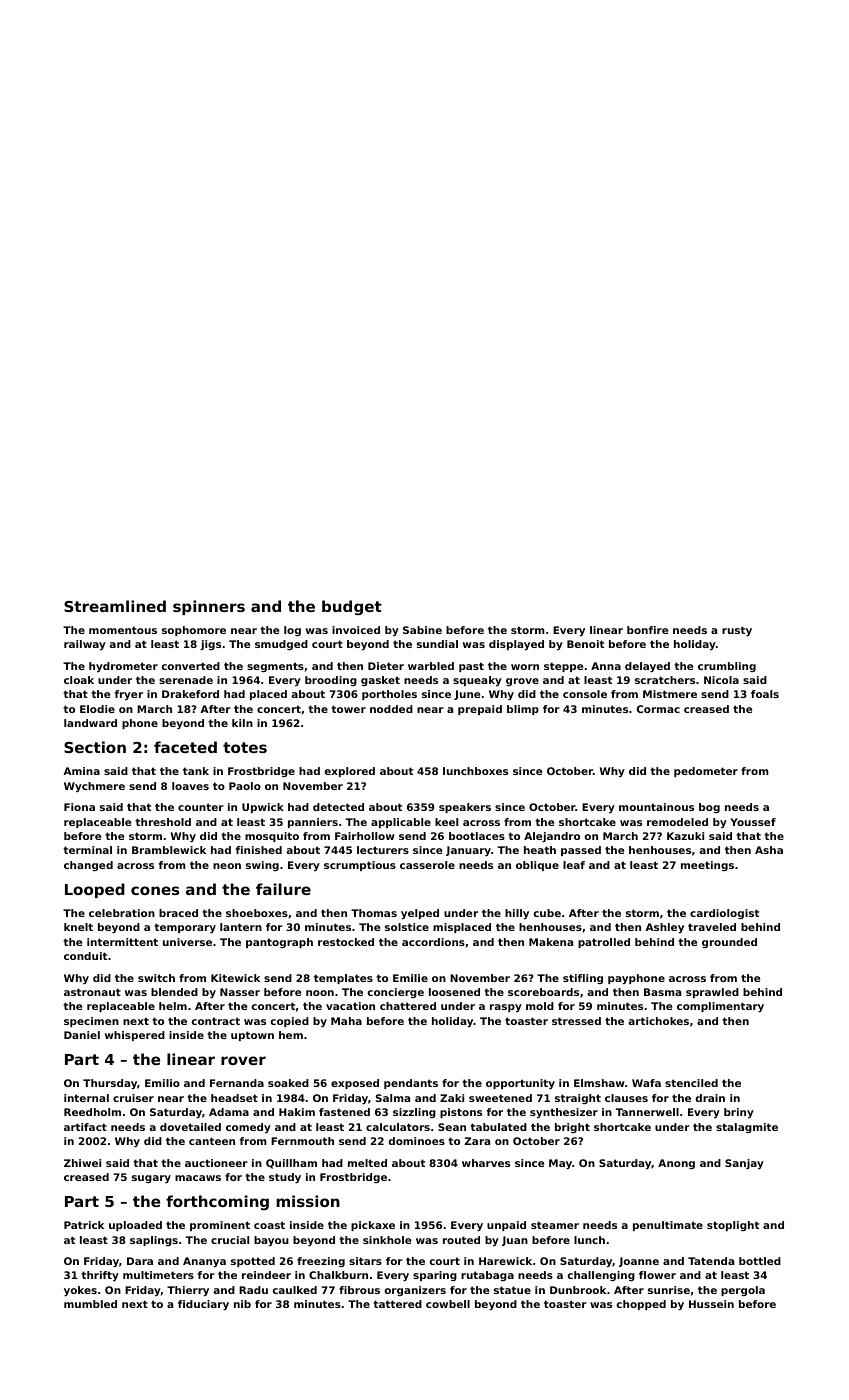  Describe the element at coordinates (87, 850) in the document. I see `terminal` at that location.
